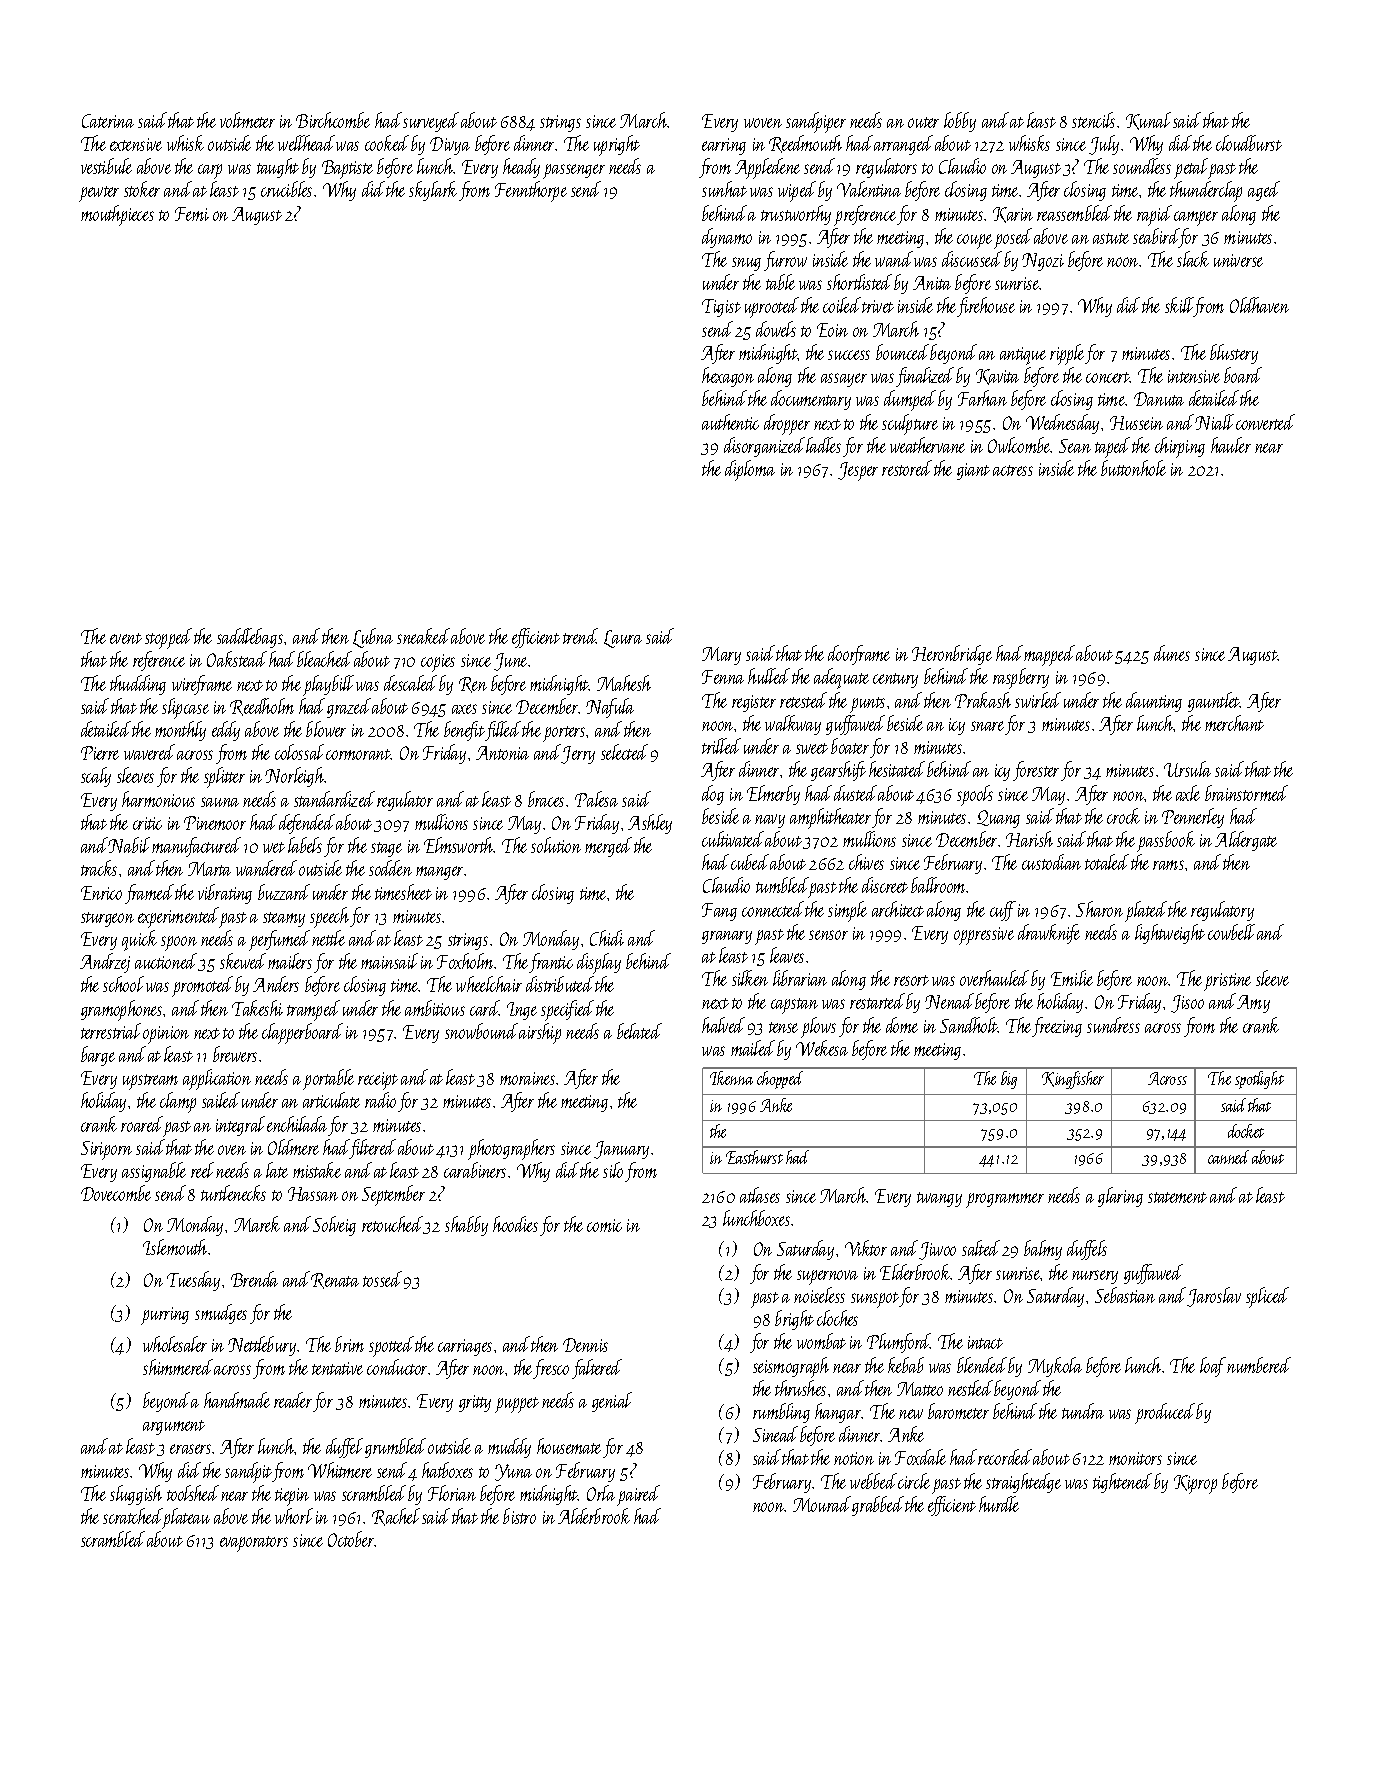 This document has height=1783, width=1378. I want to click on century, so click(895, 680).
